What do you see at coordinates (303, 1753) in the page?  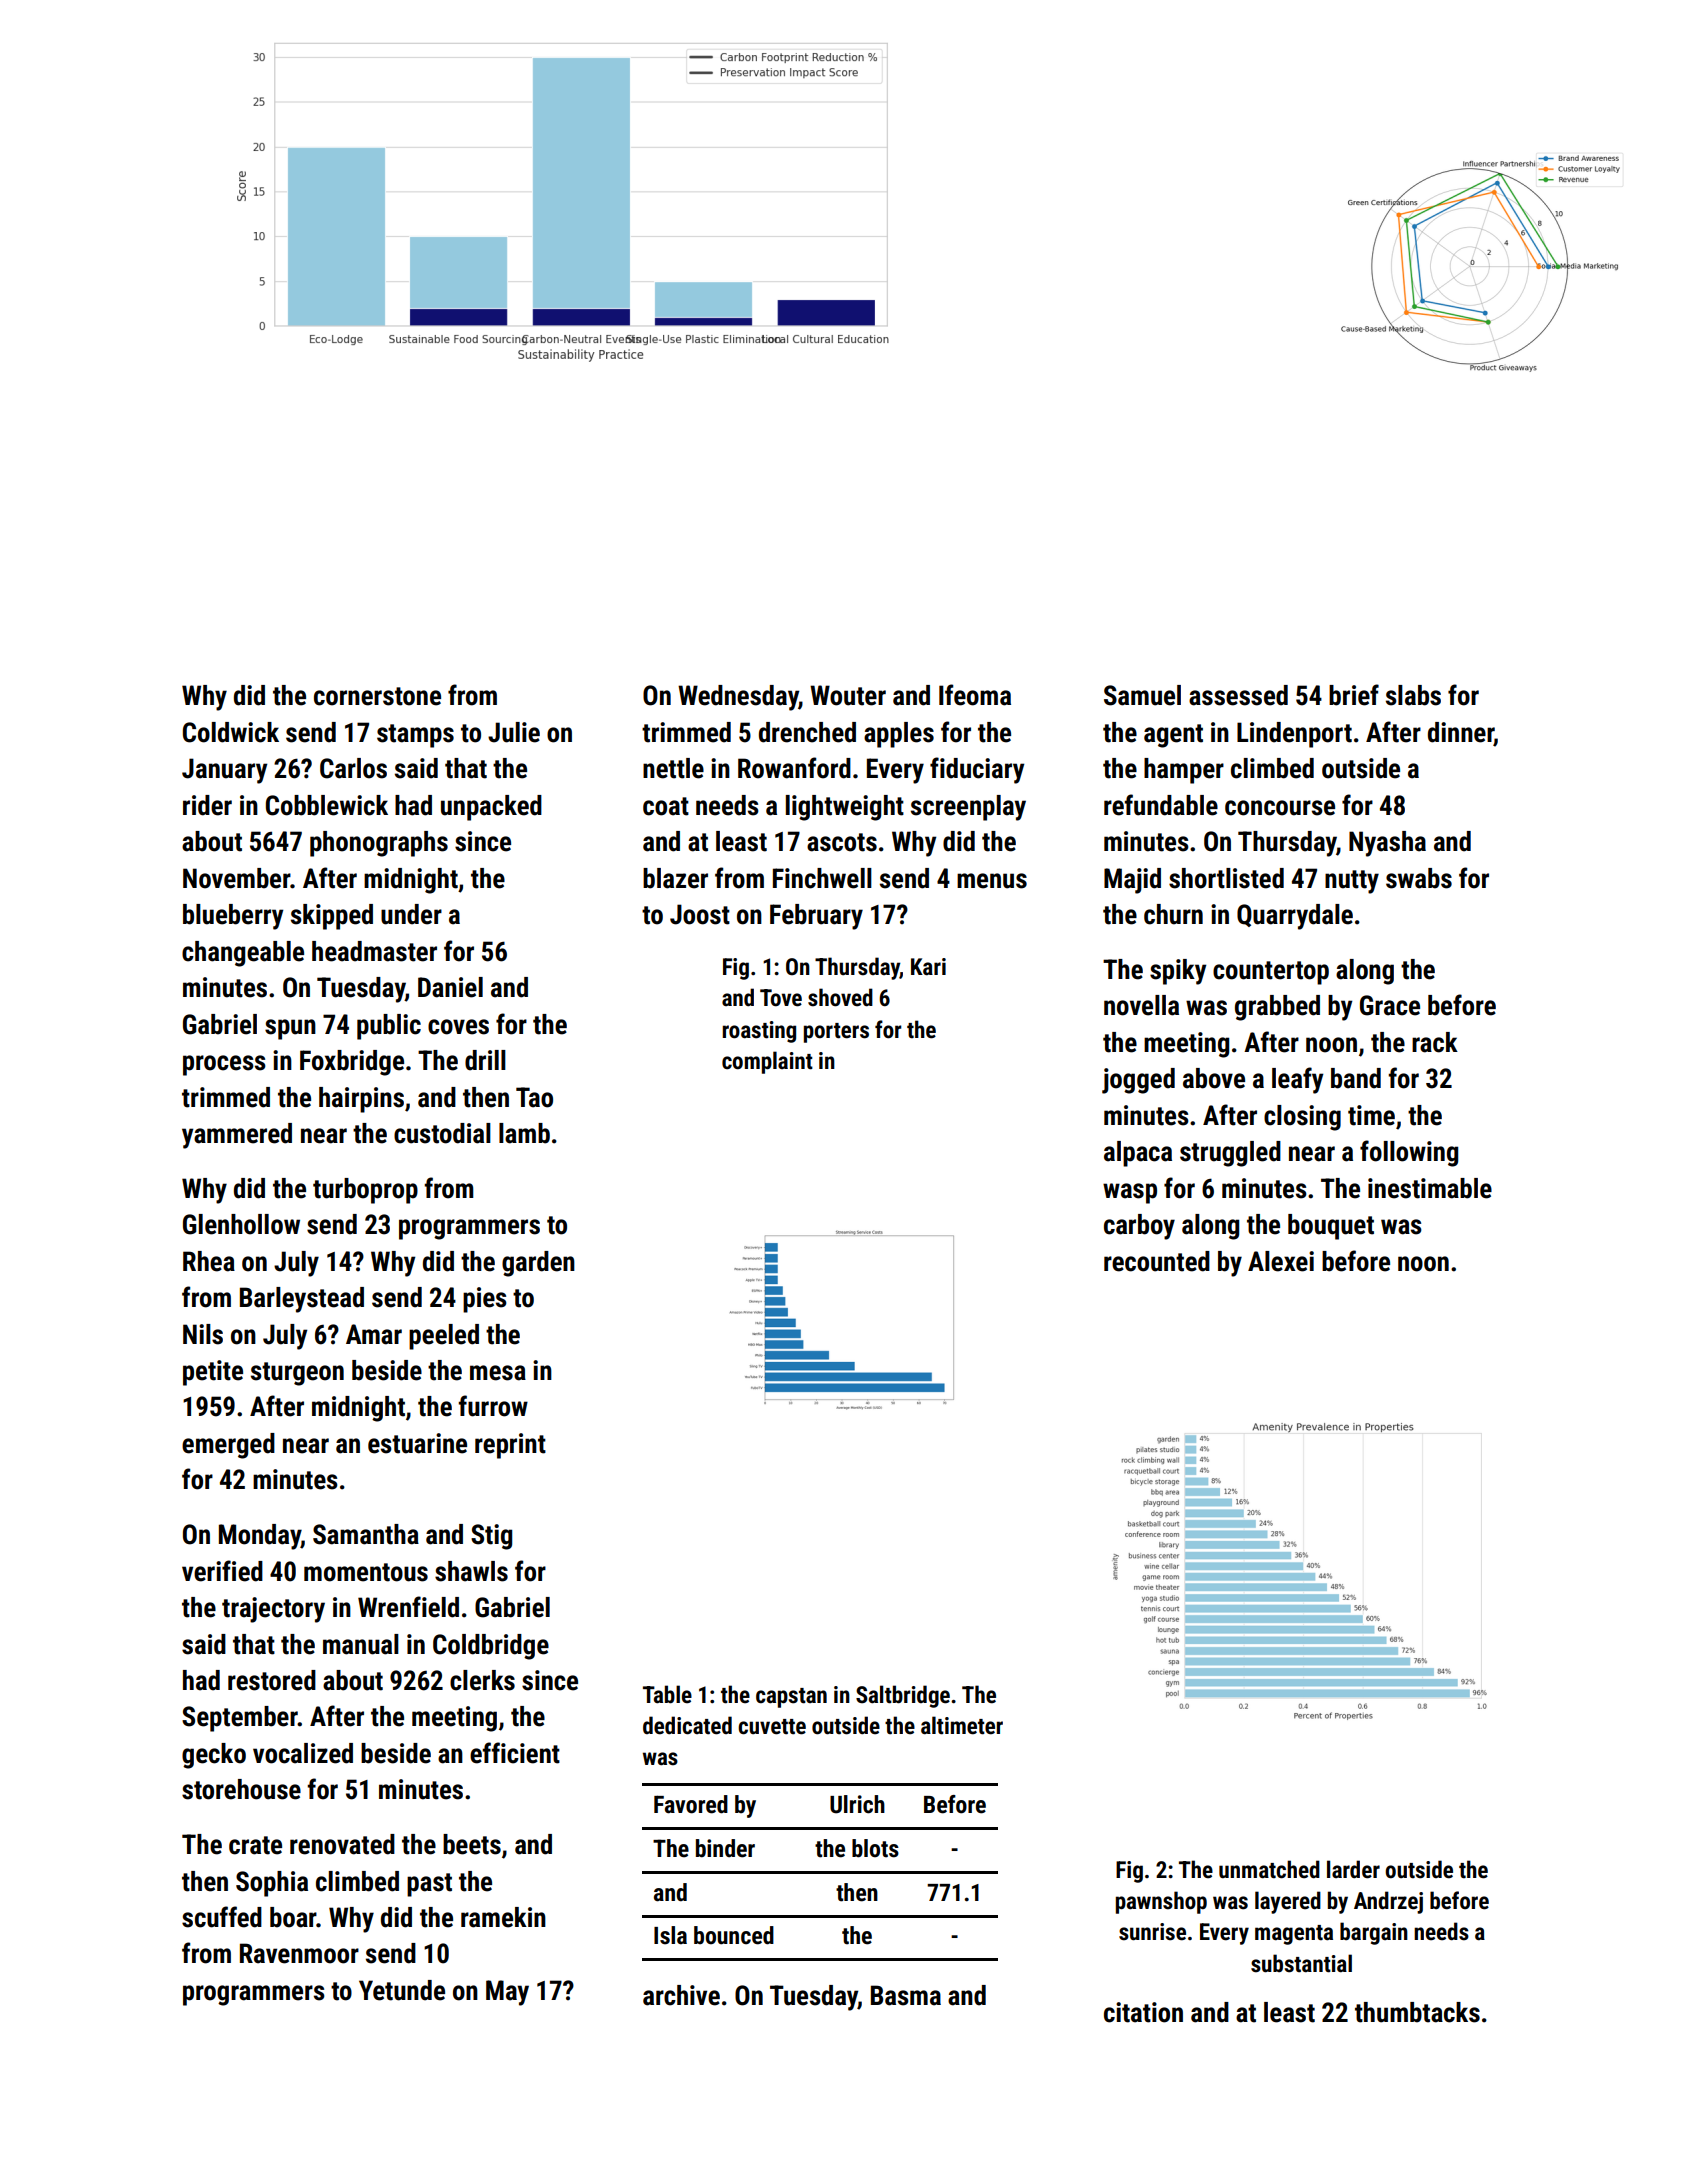 I see `vocalized` at bounding box center [303, 1753].
